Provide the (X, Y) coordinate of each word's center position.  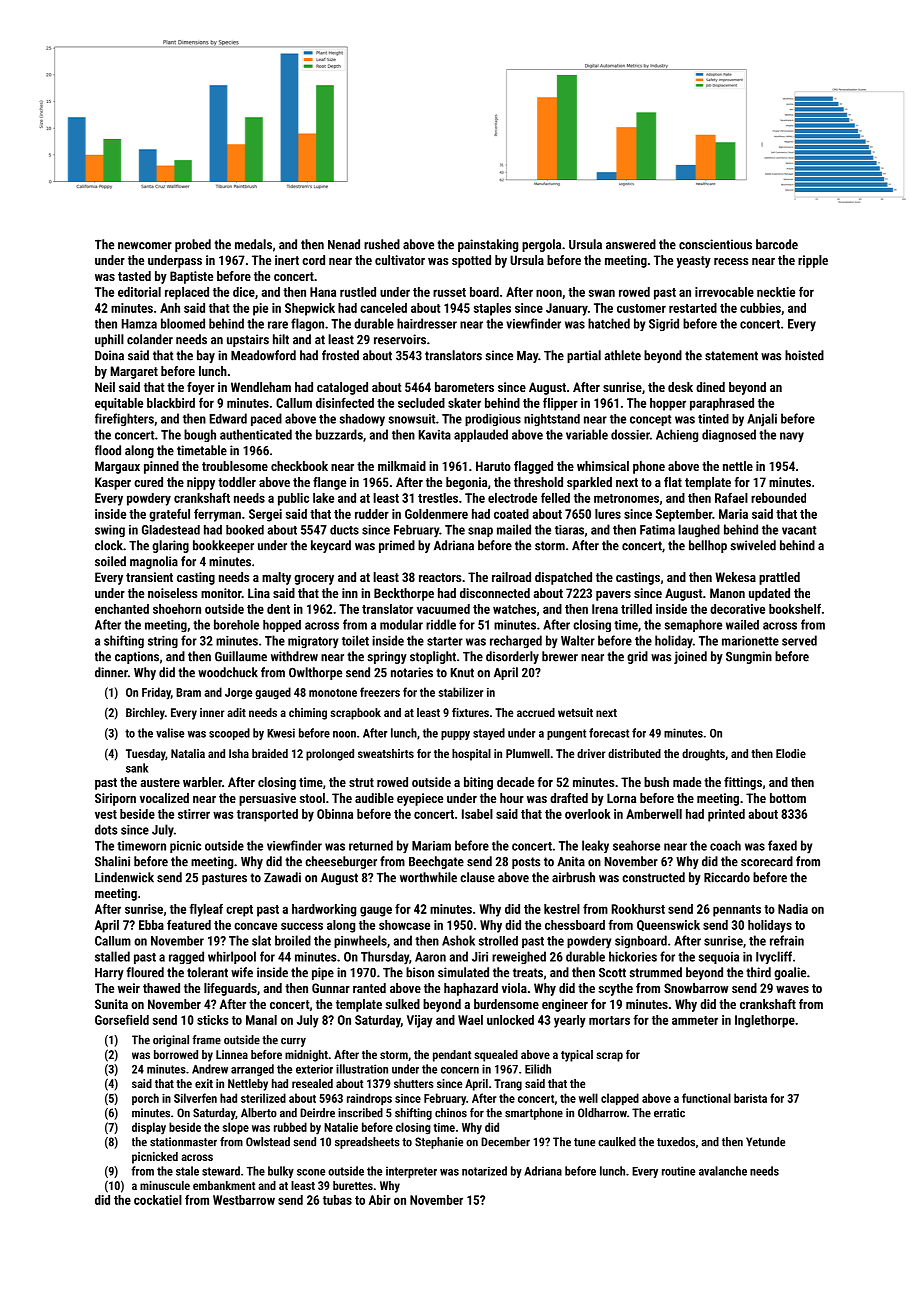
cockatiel (158, 1200)
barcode (777, 244)
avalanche (723, 1171)
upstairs (248, 340)
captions (137, 657)
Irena (605, 609)
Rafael (731, 498)
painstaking (488, 245)
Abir (380, 1200)
